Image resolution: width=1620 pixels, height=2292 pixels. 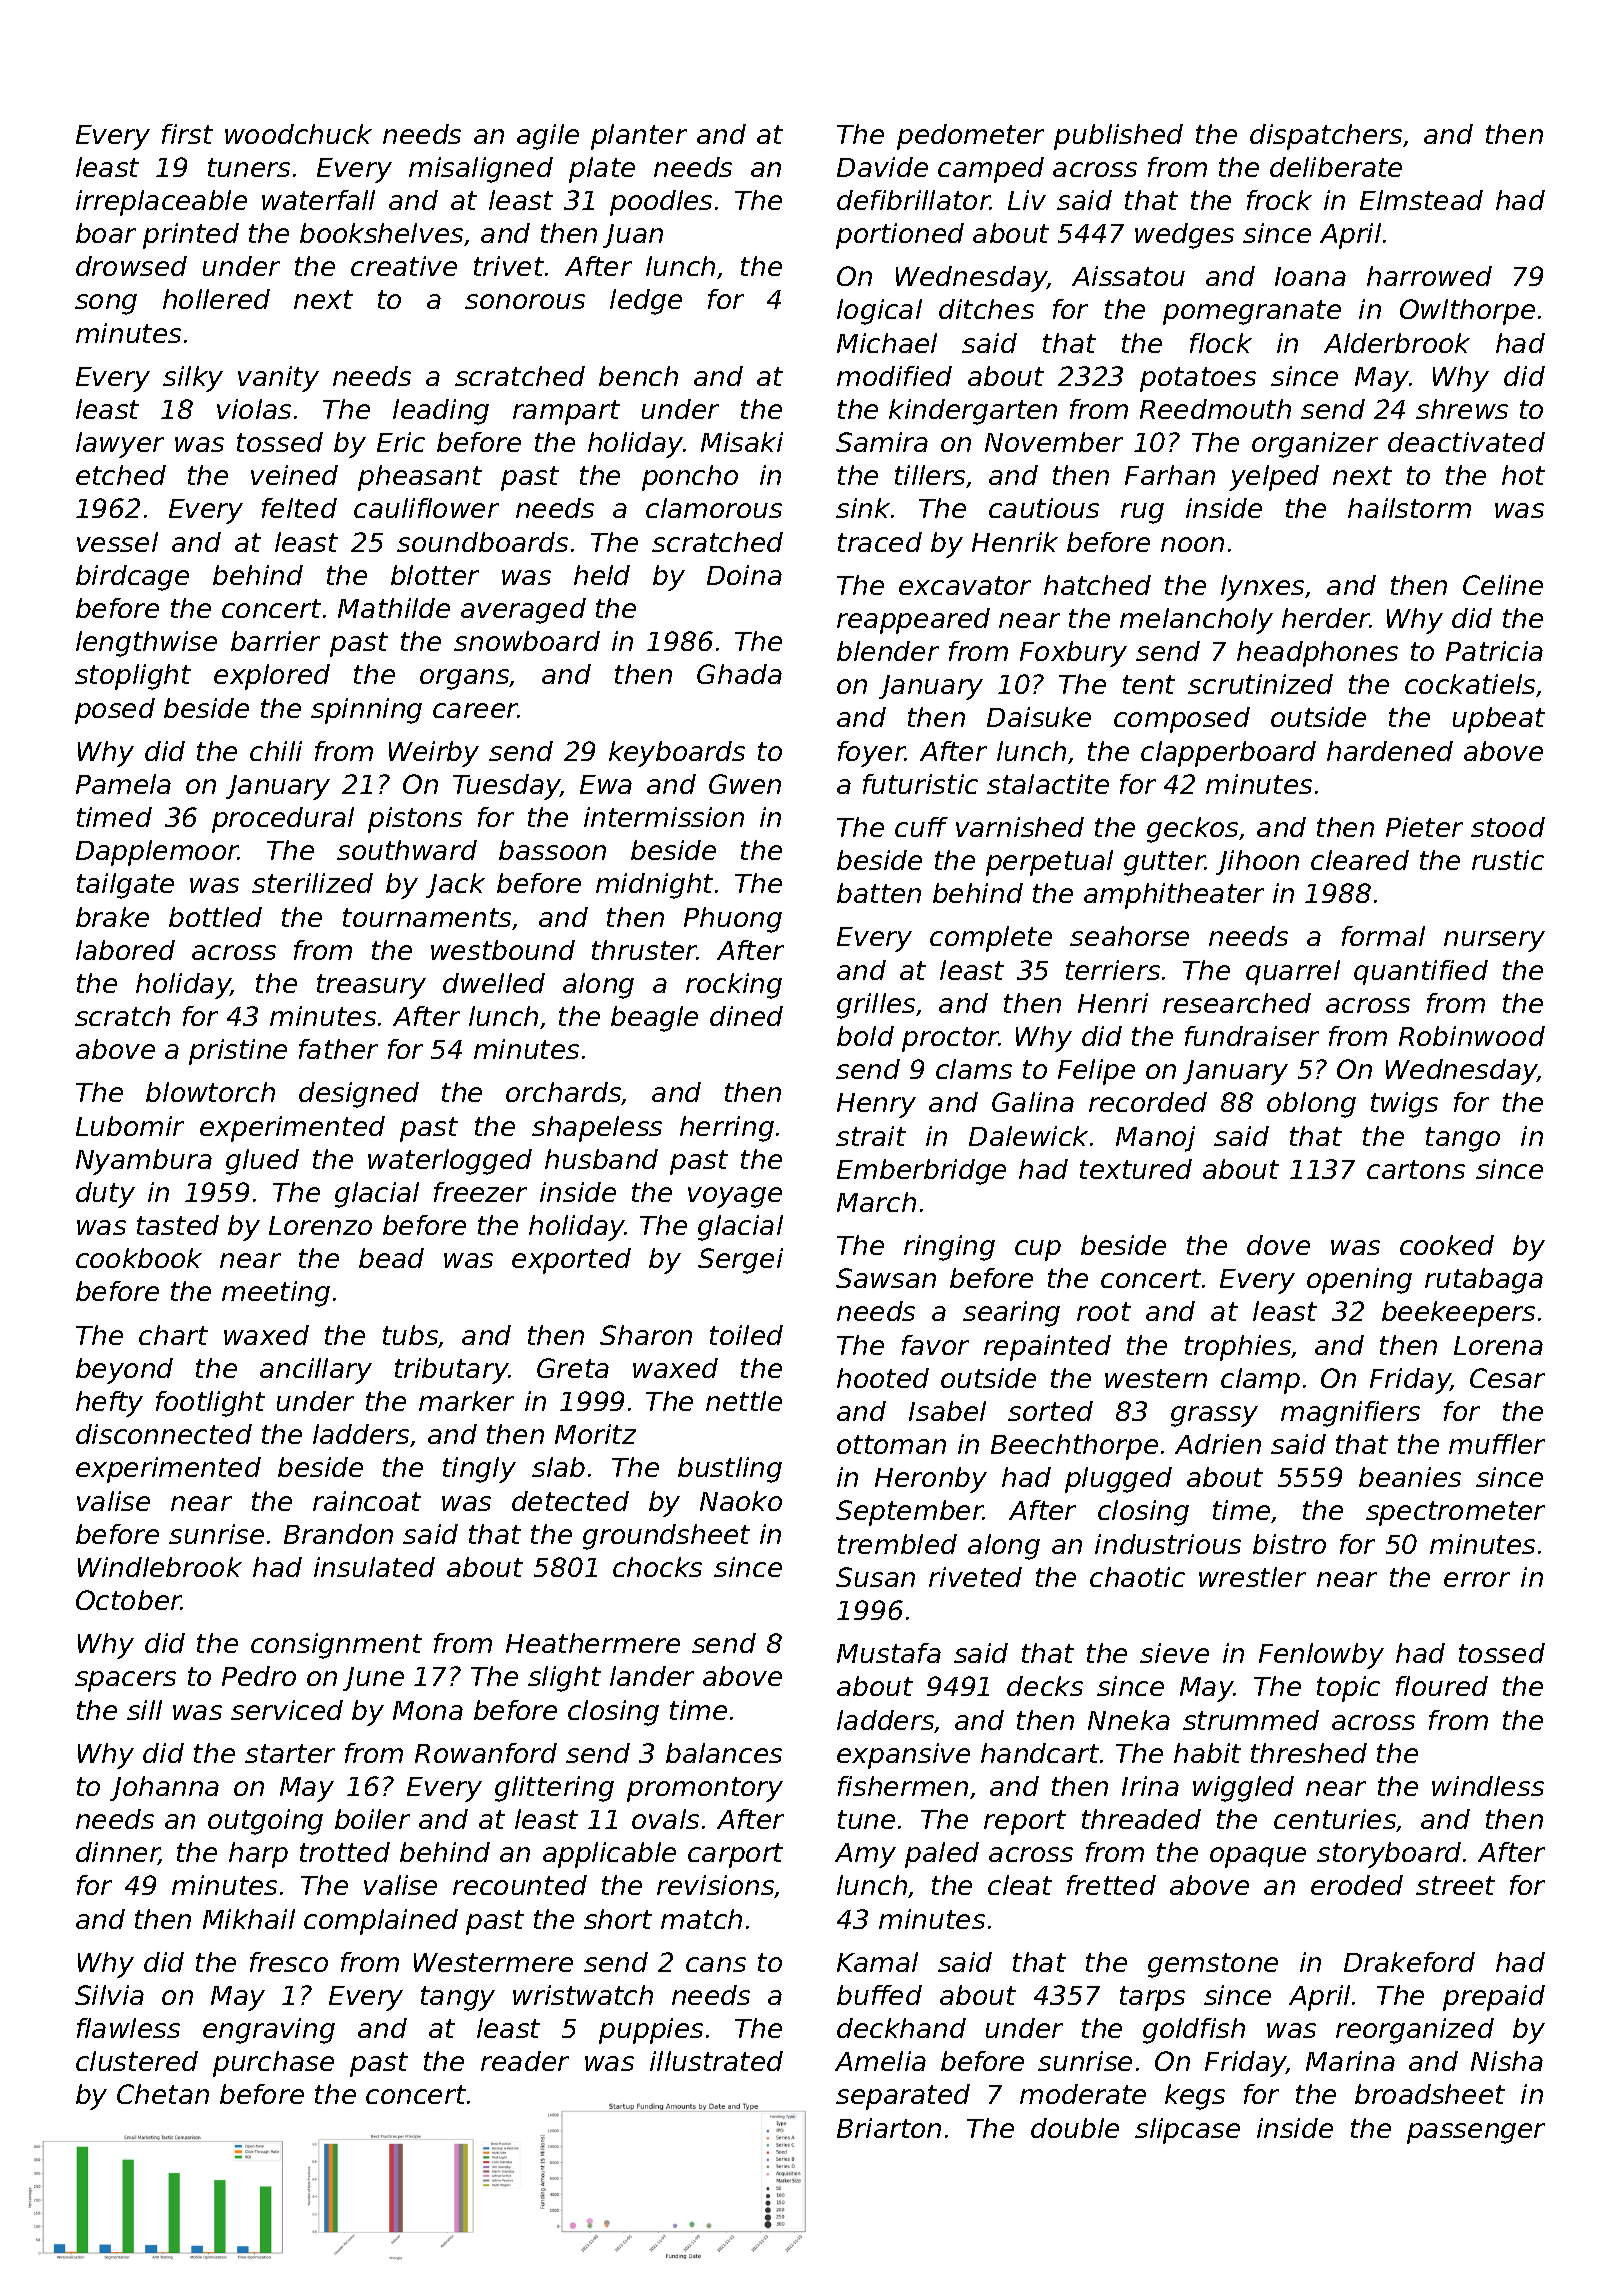 I want to click on cup, so click(x=1038, y=1250).
